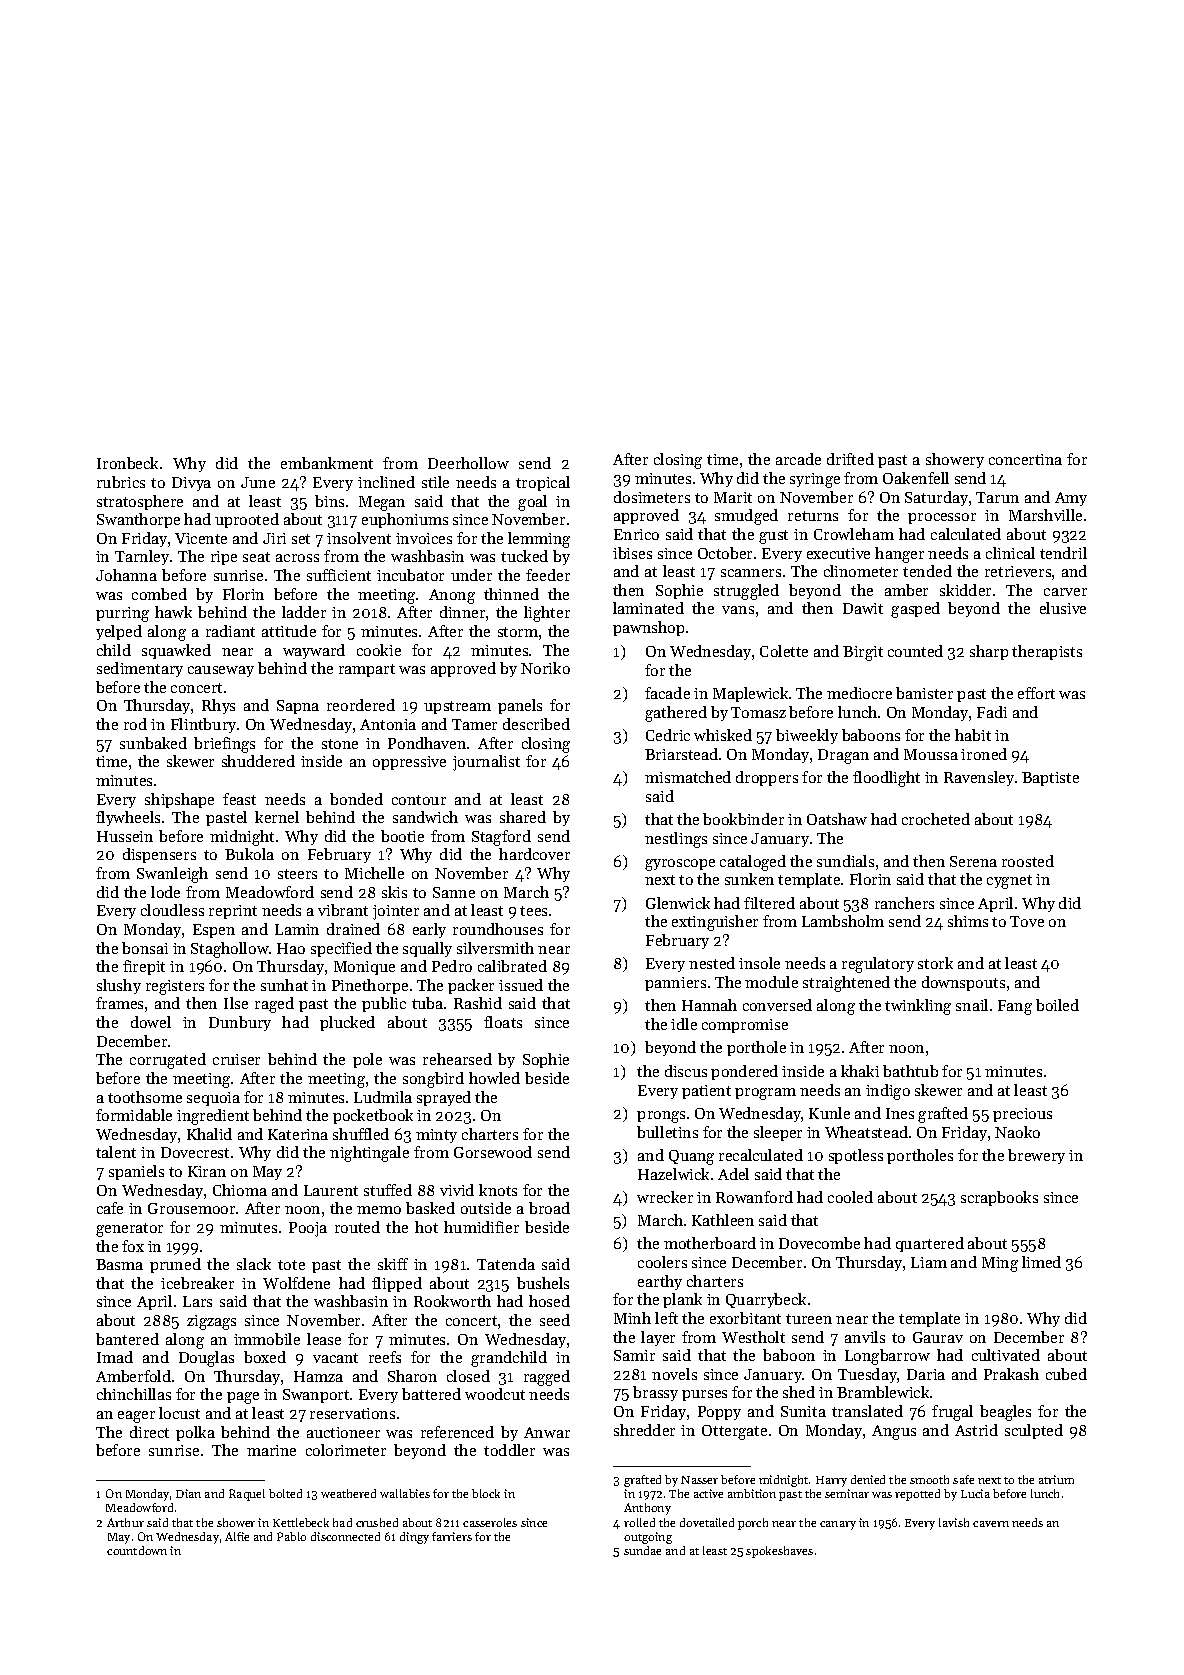 The width and height of the document is (1184, 1675). Describe the element at coordinates (798, 459) in the document. I see `arcade` at that location.
